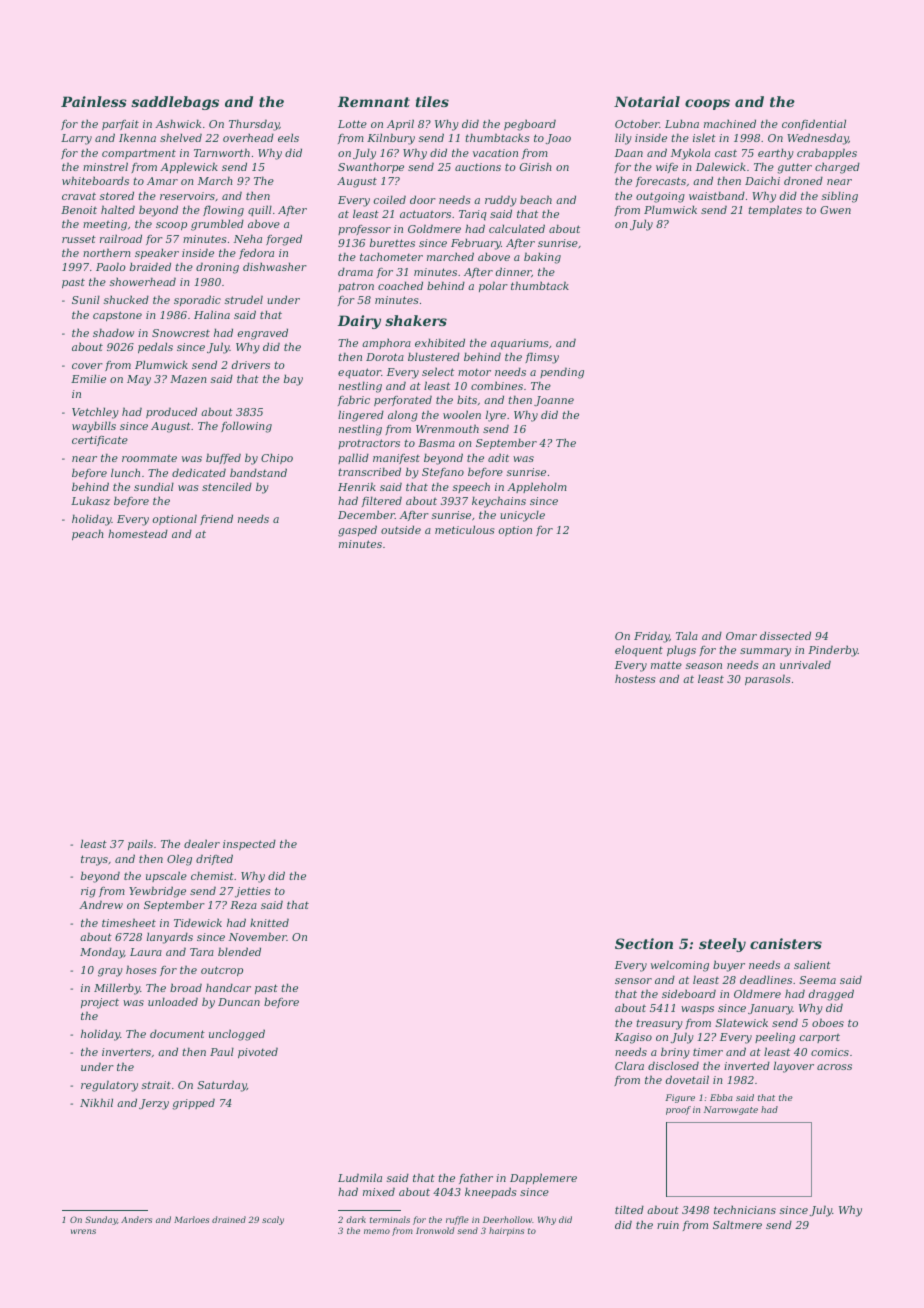  What do you see at coordinates (704, 666) in the screenshot?
I see `season` at bounding box center [704, 666].
